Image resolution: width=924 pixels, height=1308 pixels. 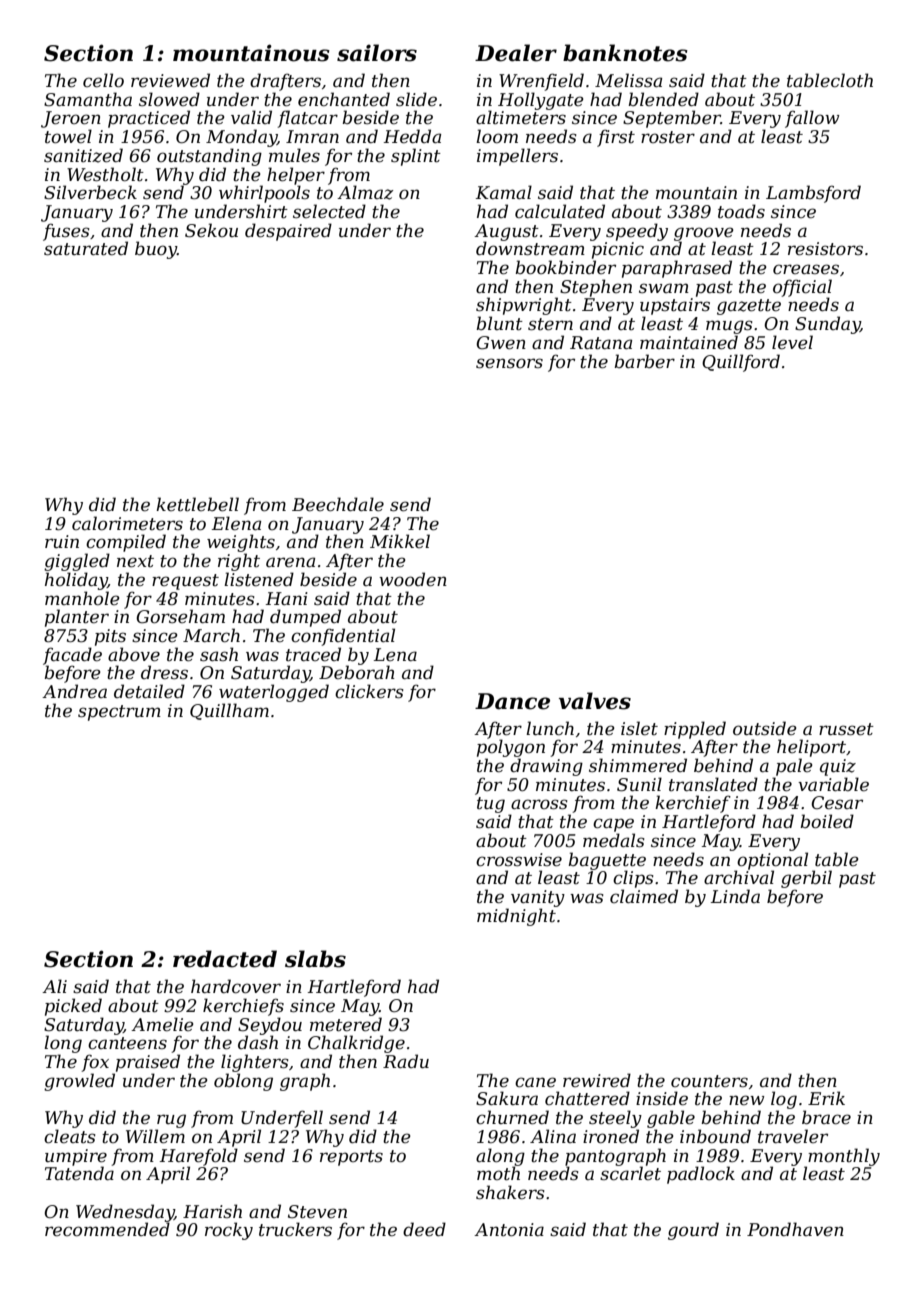 What do you see at coordinates (644, 896) in the screenshot?
I see `claimed` at bounding box center [644, 896].
